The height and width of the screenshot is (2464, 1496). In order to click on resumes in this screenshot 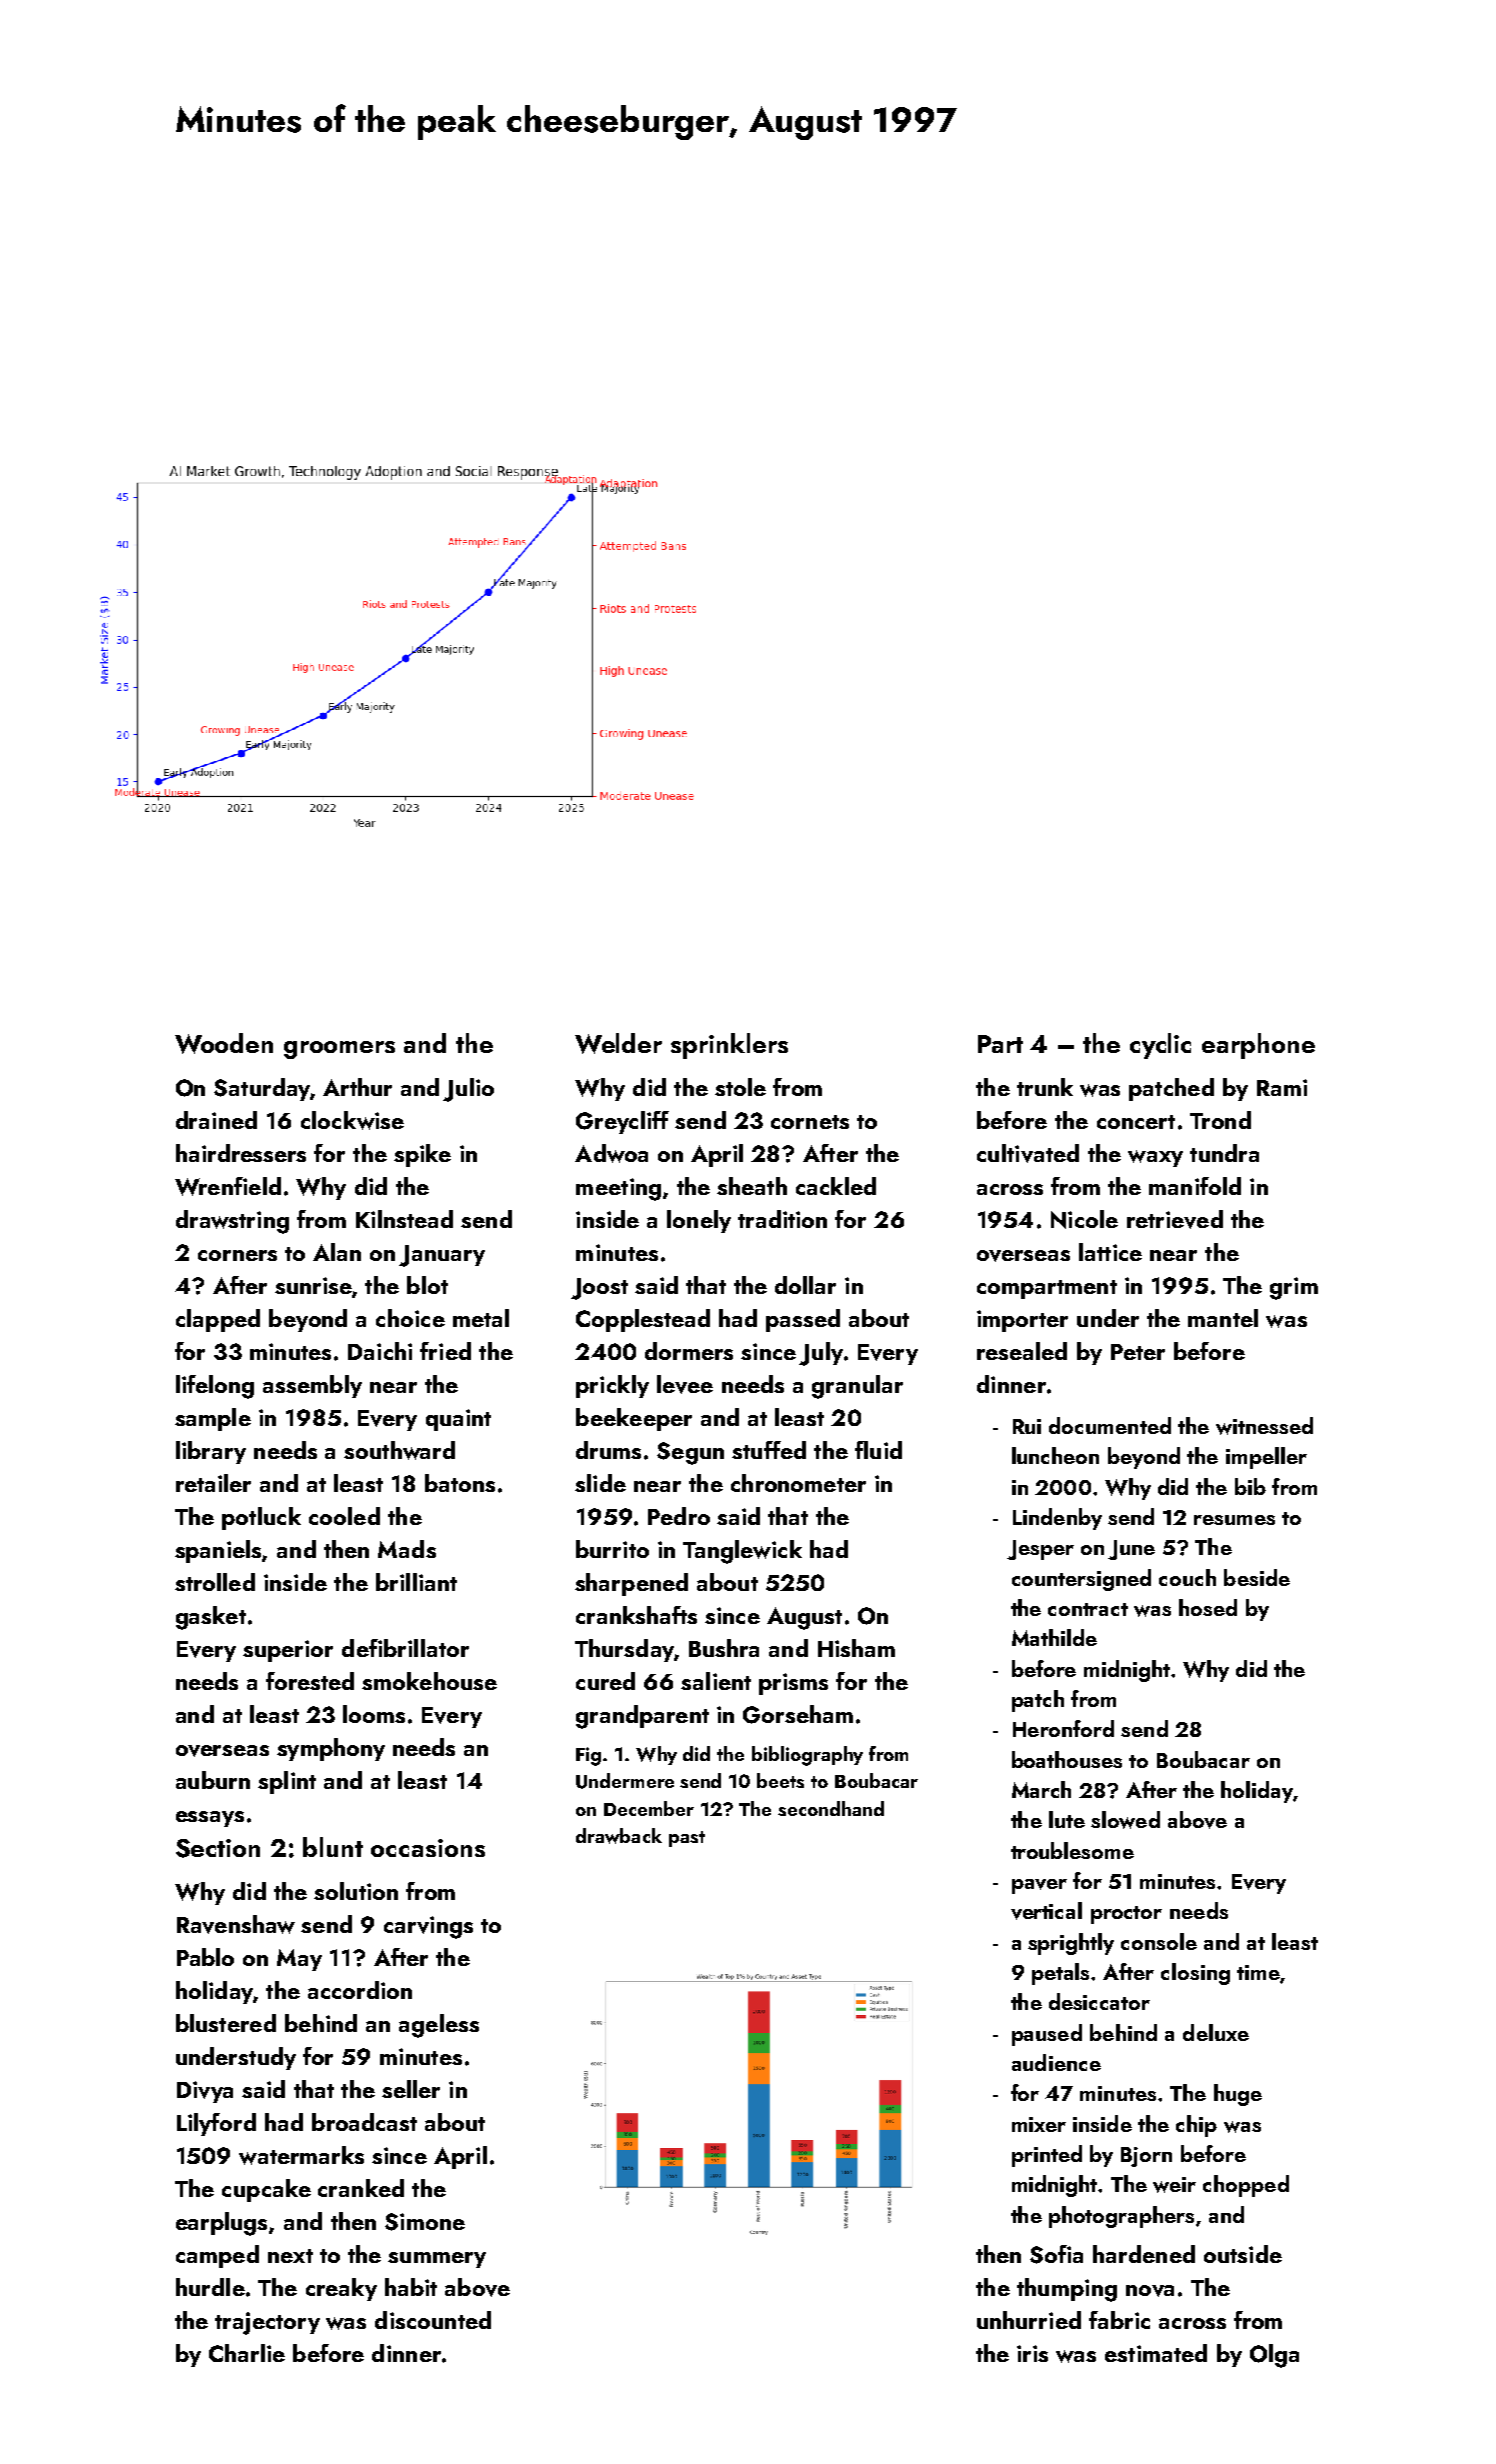, I will do `click(1234, 1520)`.
